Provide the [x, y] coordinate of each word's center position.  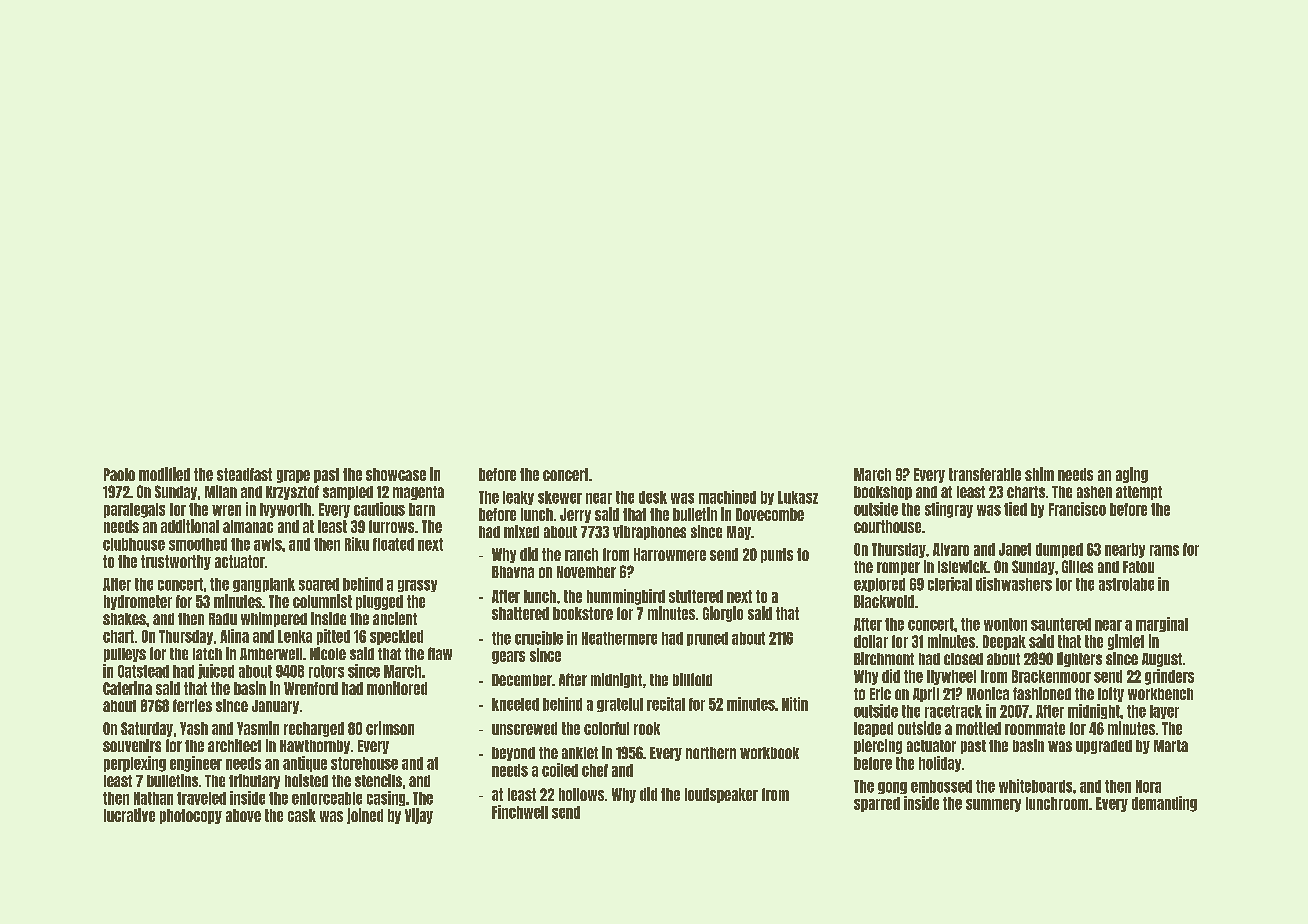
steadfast [244, 474]
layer [1164, 712]
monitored [397, 688]
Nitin [795, 704]
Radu [223, 619]
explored [879, 585]
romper [898, 568]
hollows [581, 794]
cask [302, 815]
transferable [985, 474]
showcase [396, 474]
